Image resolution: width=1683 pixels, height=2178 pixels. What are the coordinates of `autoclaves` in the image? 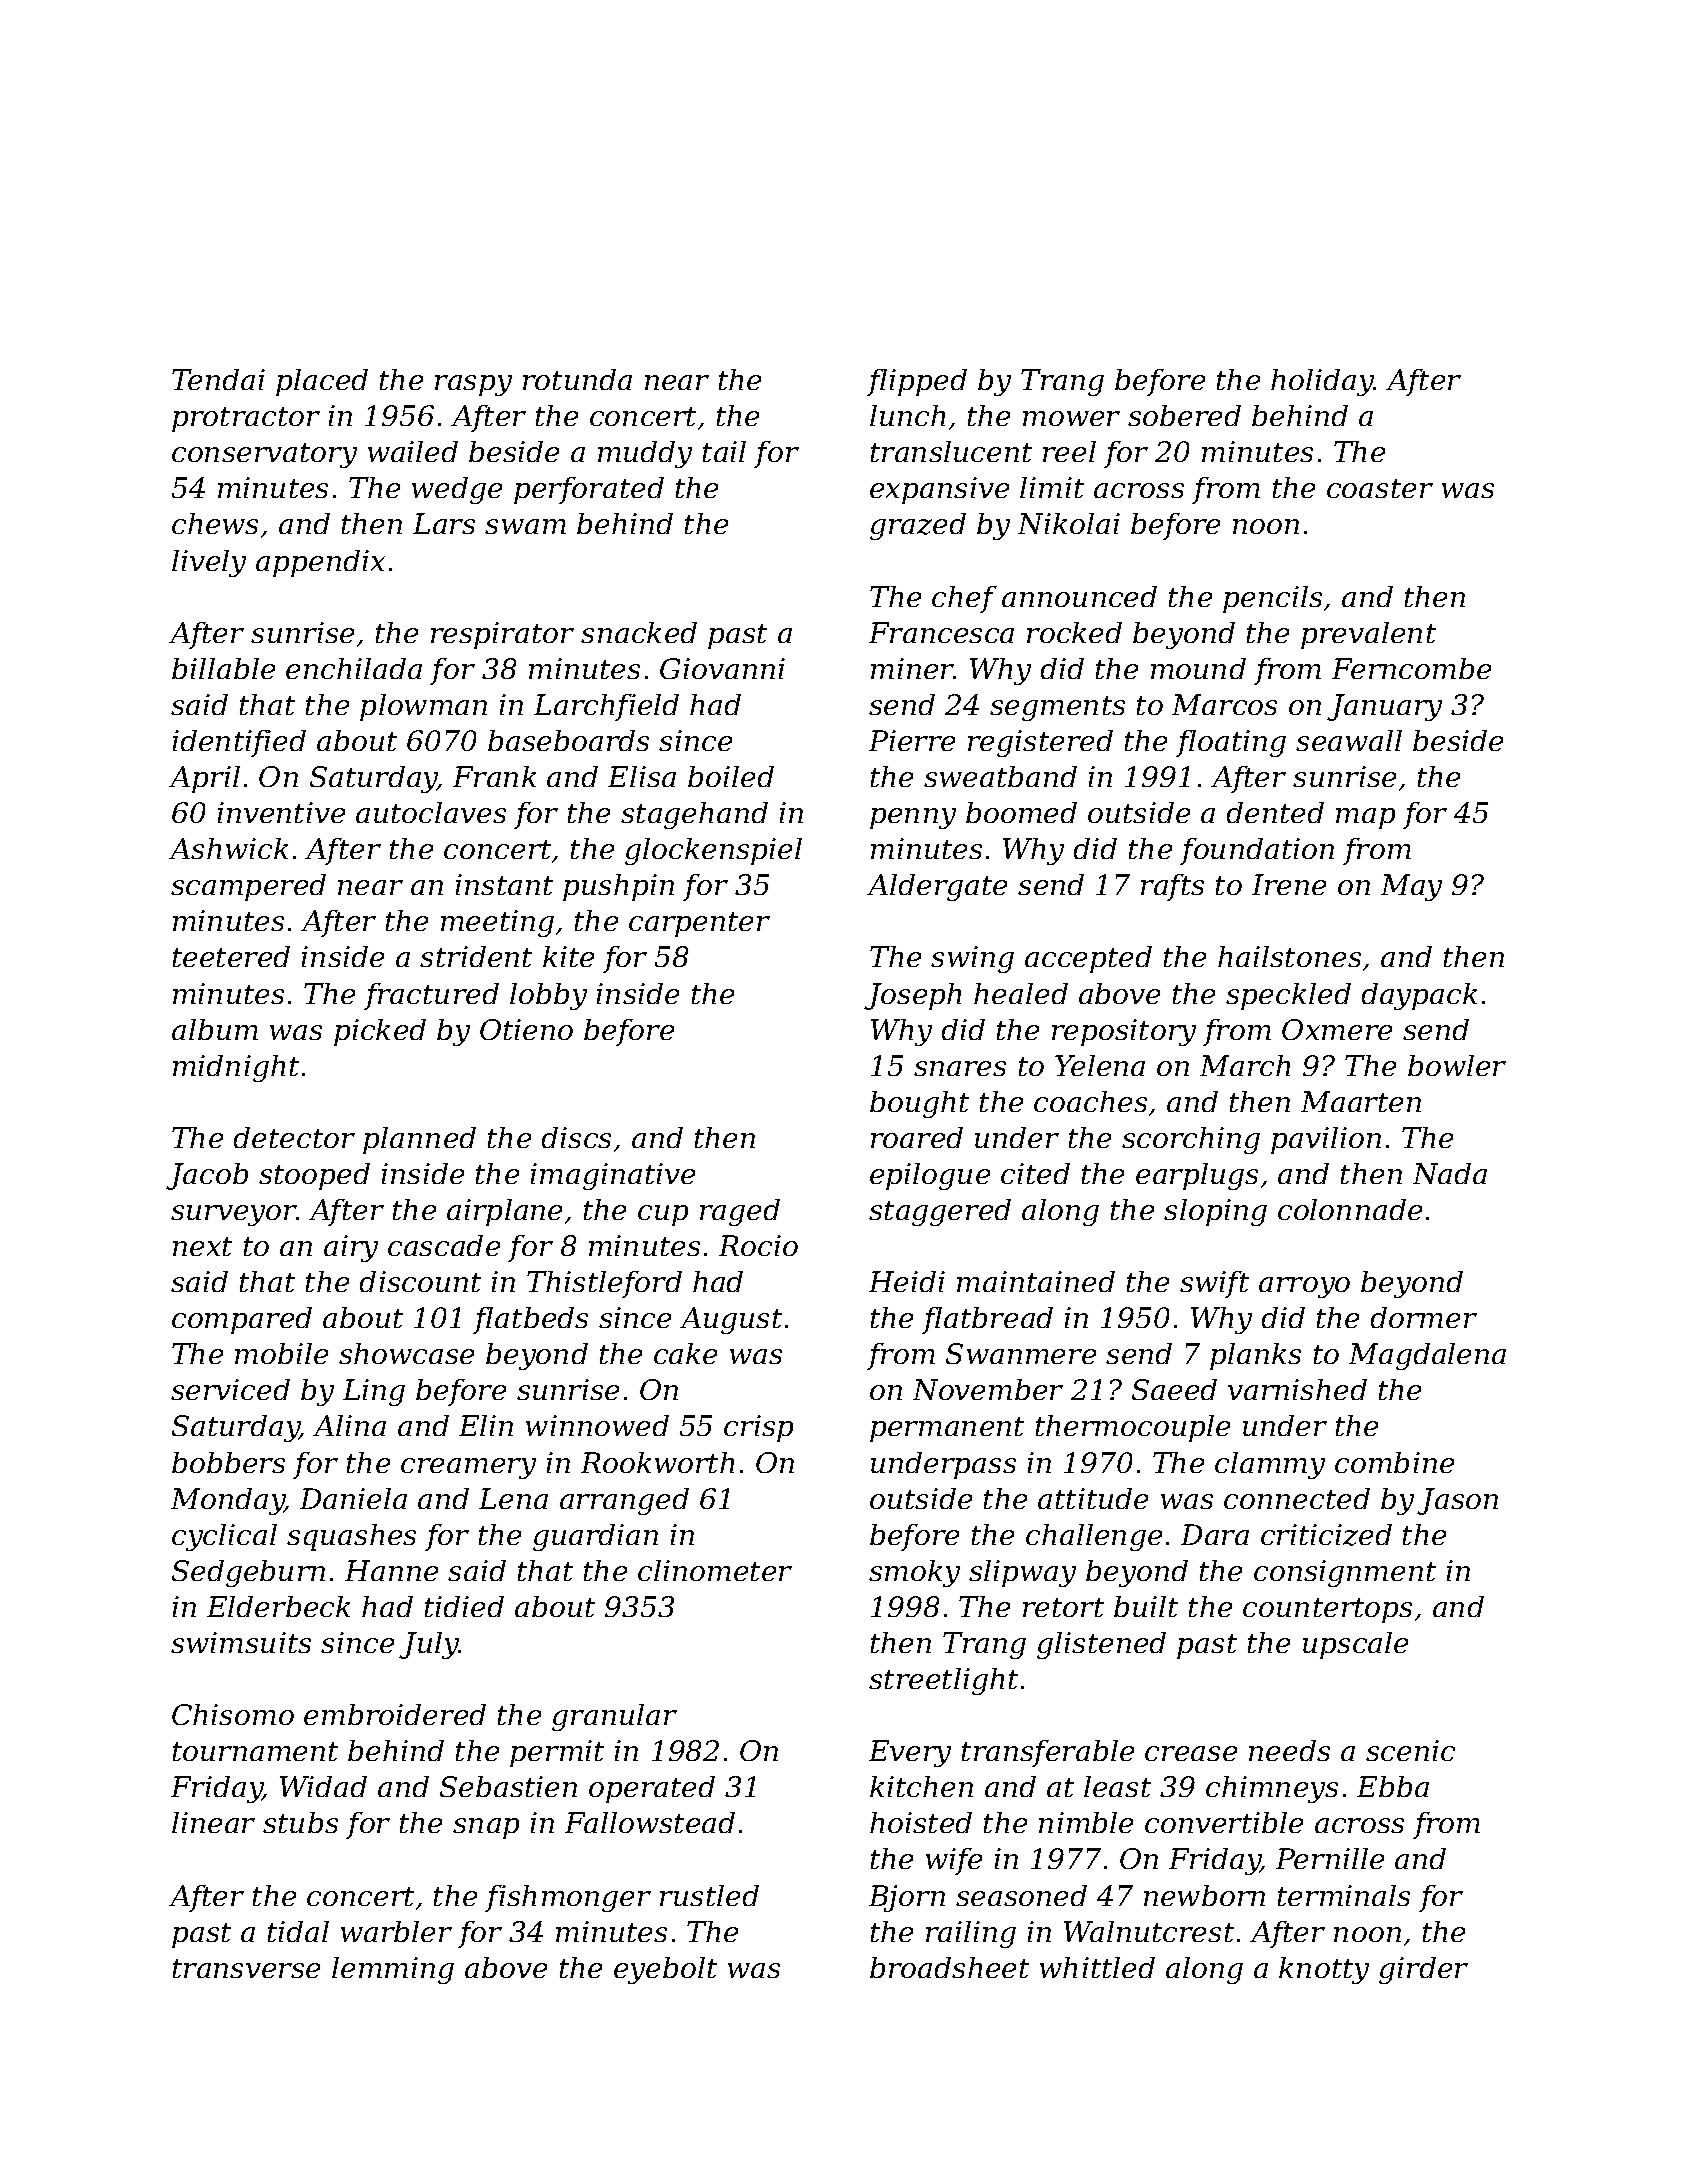 It's located at (431, 812).
